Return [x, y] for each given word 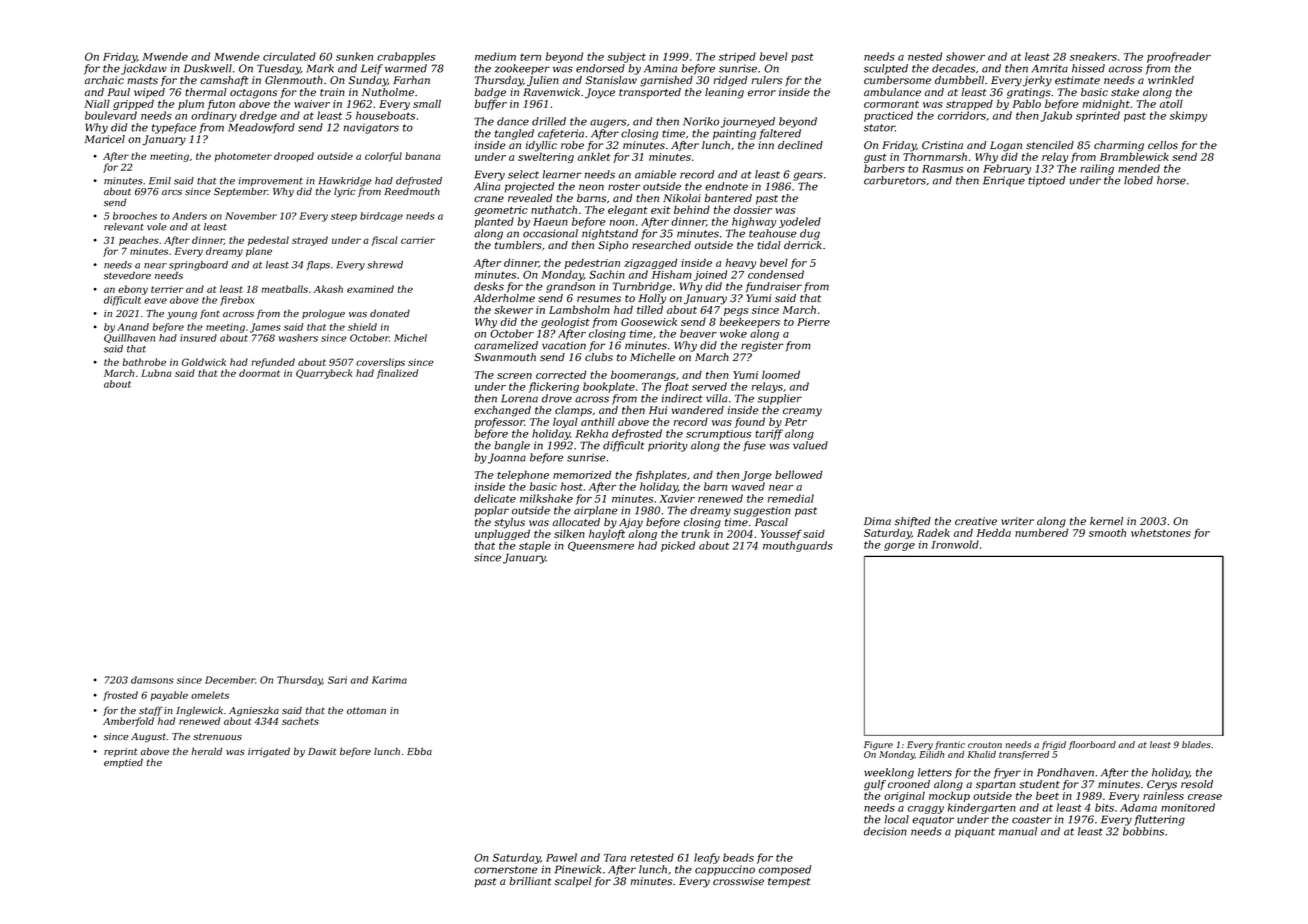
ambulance [892, 92]
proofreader [1179, 57]
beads [738, 857]
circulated [289, 56]
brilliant [530, 881]
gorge [899, 547]
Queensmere [601, 546]
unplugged [502, 534]
